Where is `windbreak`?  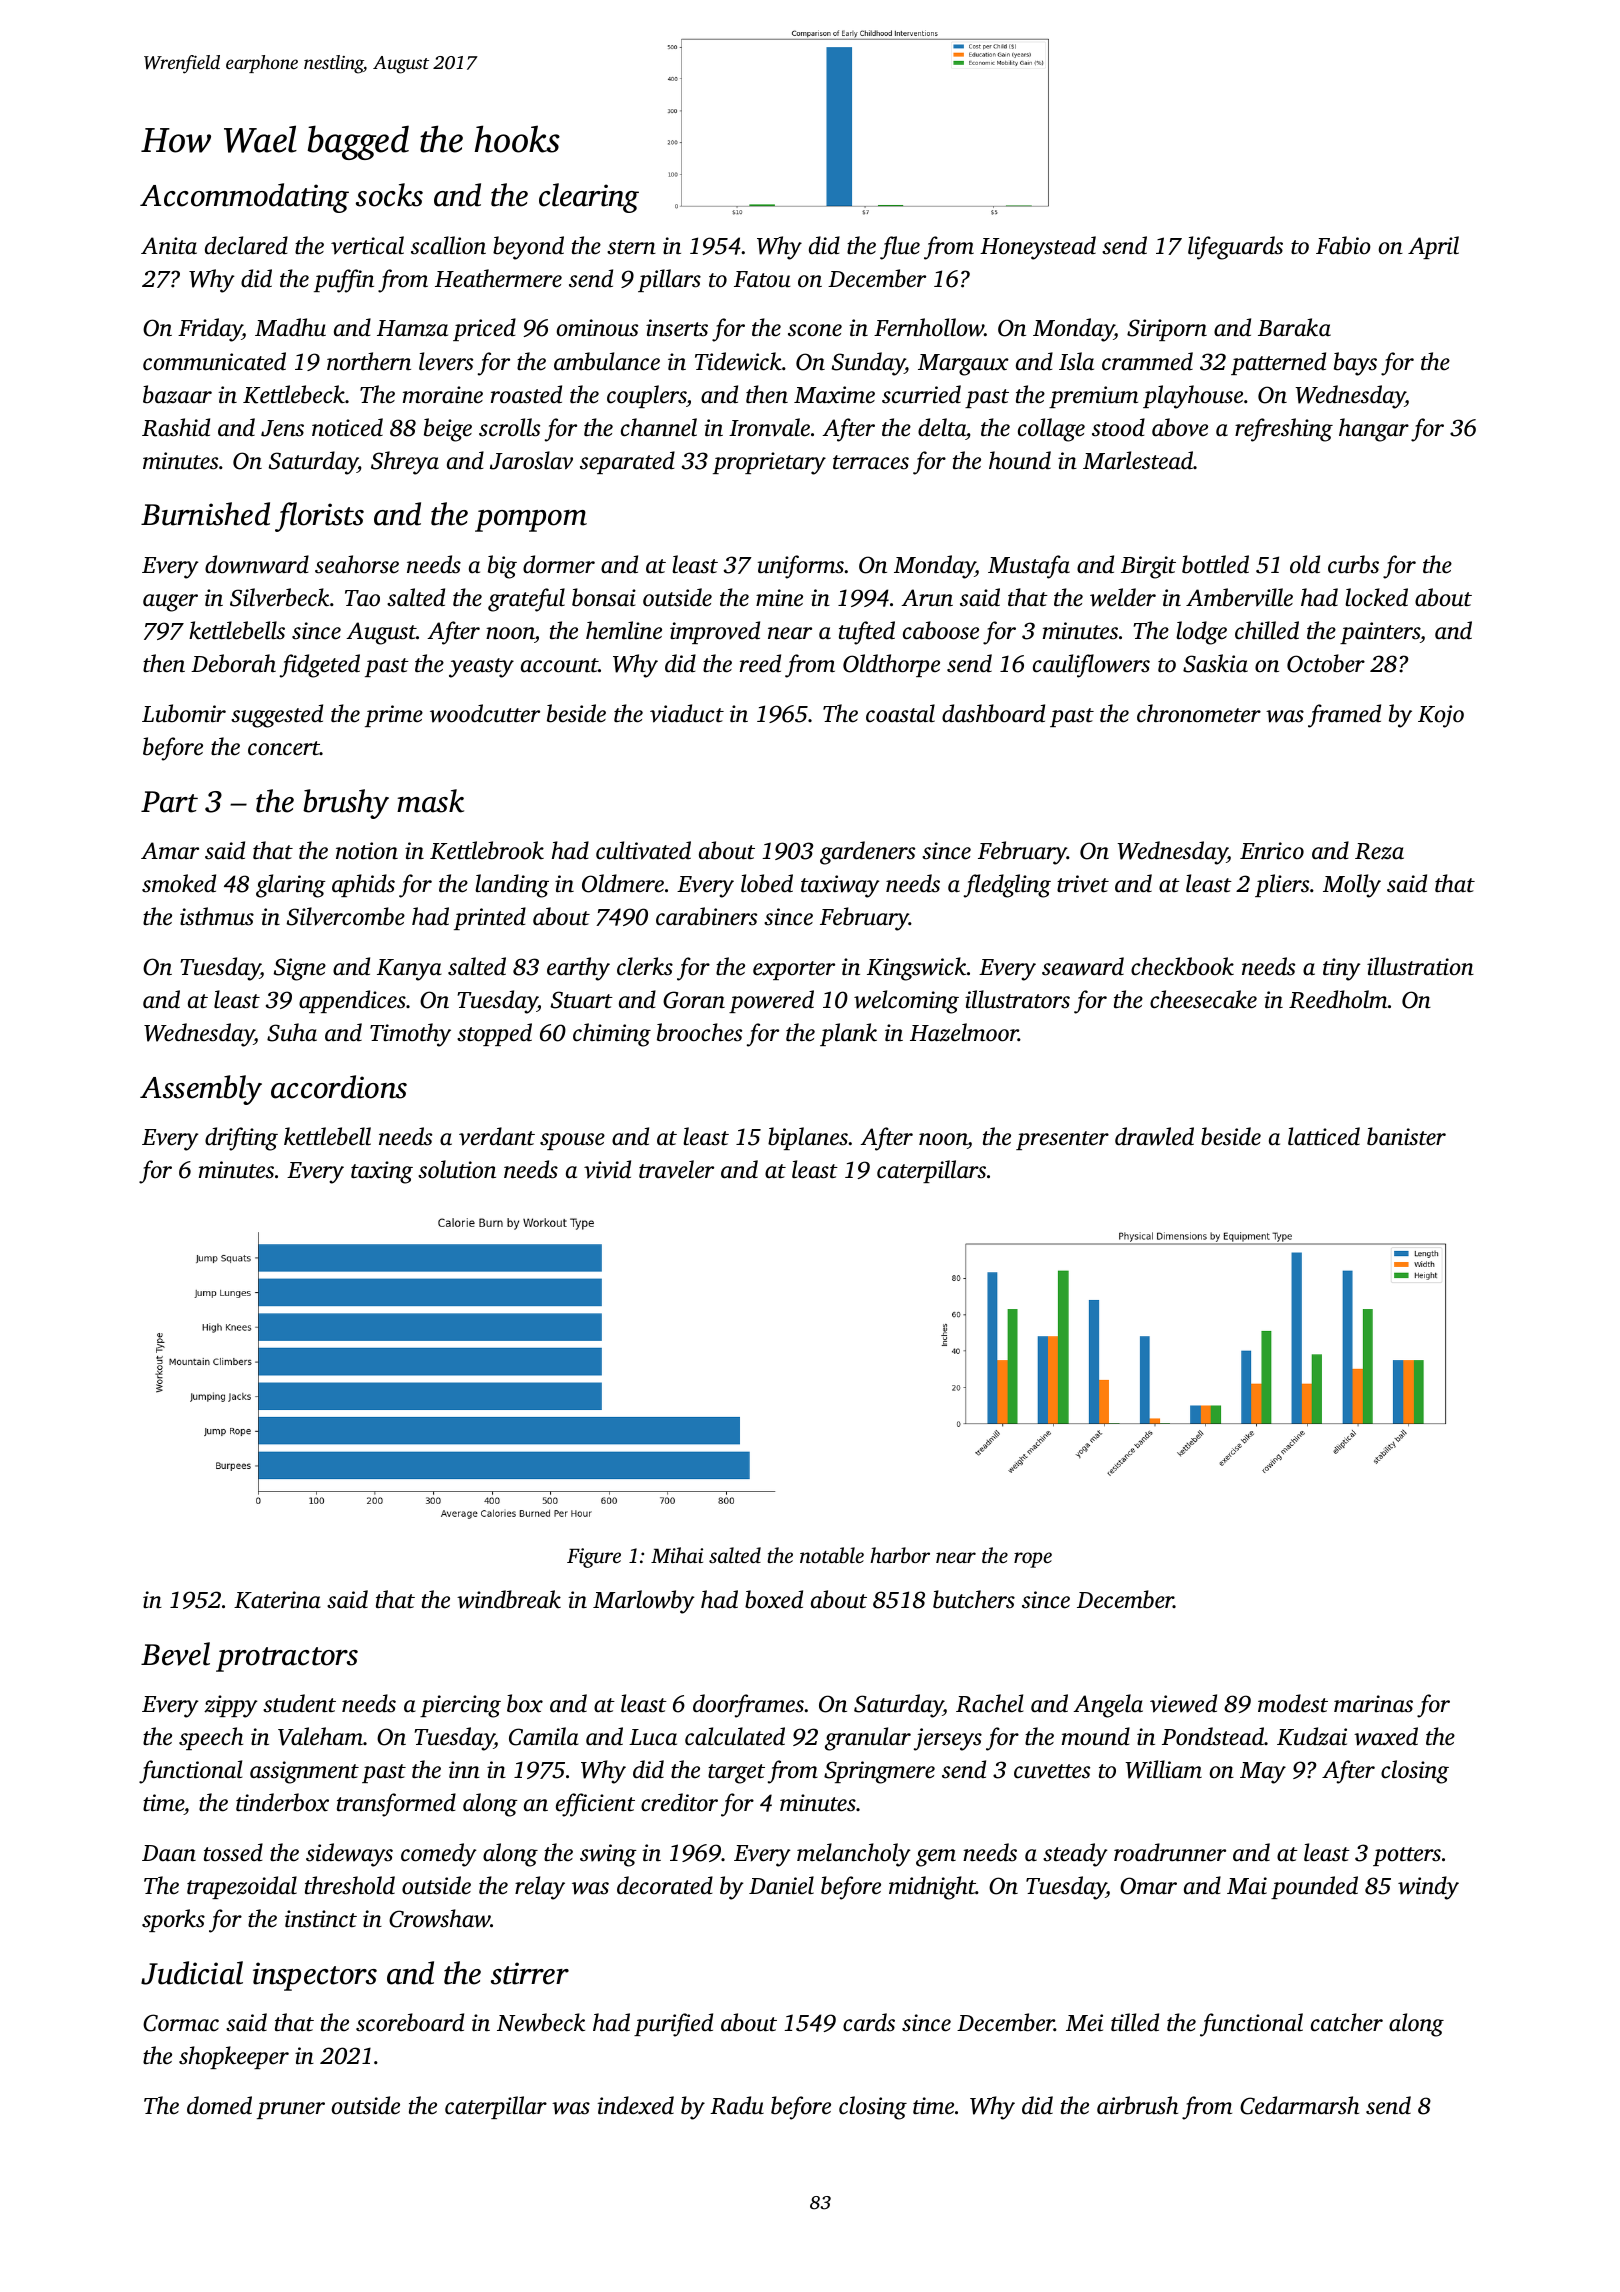
windbreak is located at coordinates (509, 1599).
